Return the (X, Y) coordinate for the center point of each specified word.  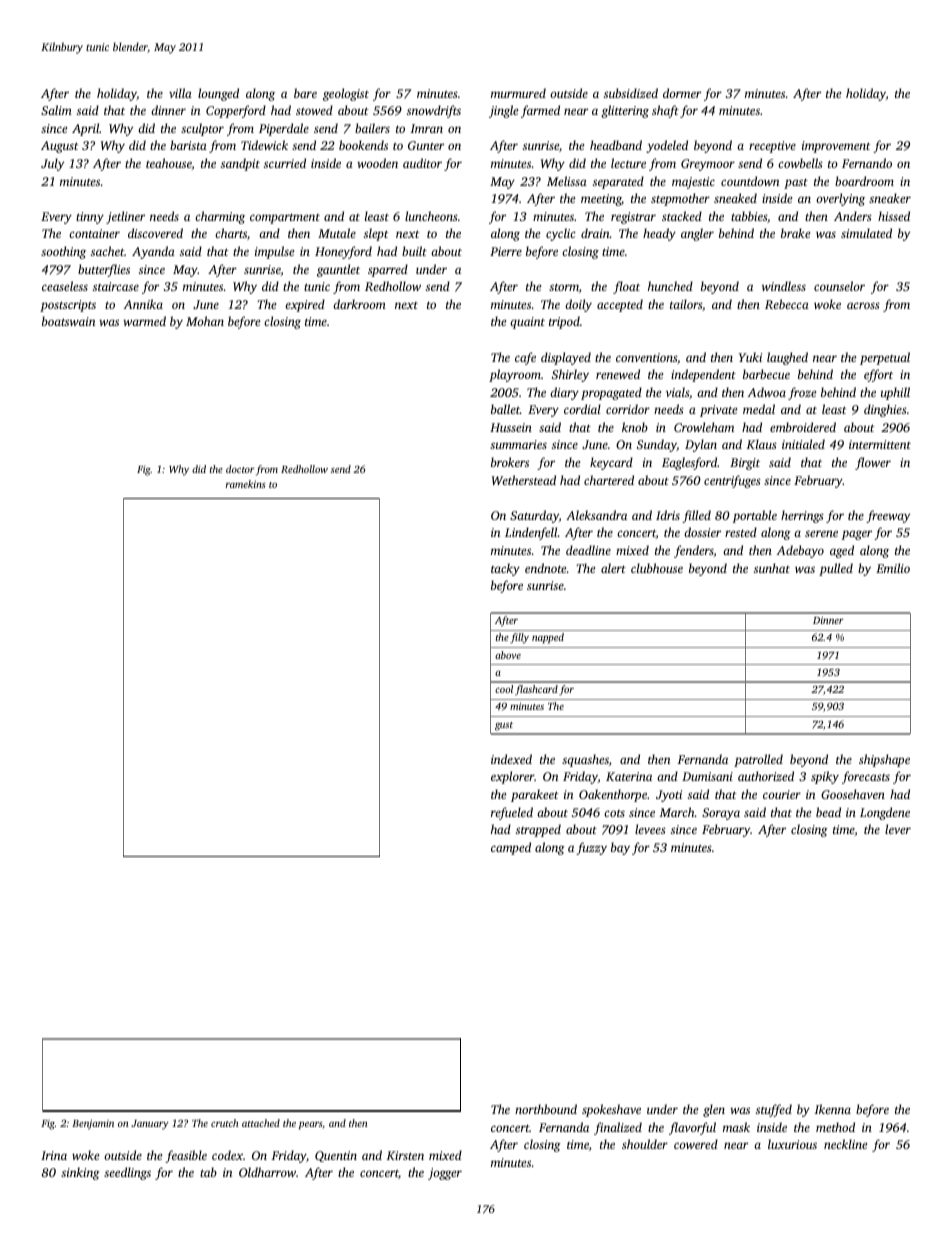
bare (305, 93)
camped (511, 848)
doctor (240, 469)
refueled (512, 813)
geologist (346, 94)
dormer (682, 93)
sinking (80, 1173)
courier (782, 794)
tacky (505, 569)
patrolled (758, 760)
